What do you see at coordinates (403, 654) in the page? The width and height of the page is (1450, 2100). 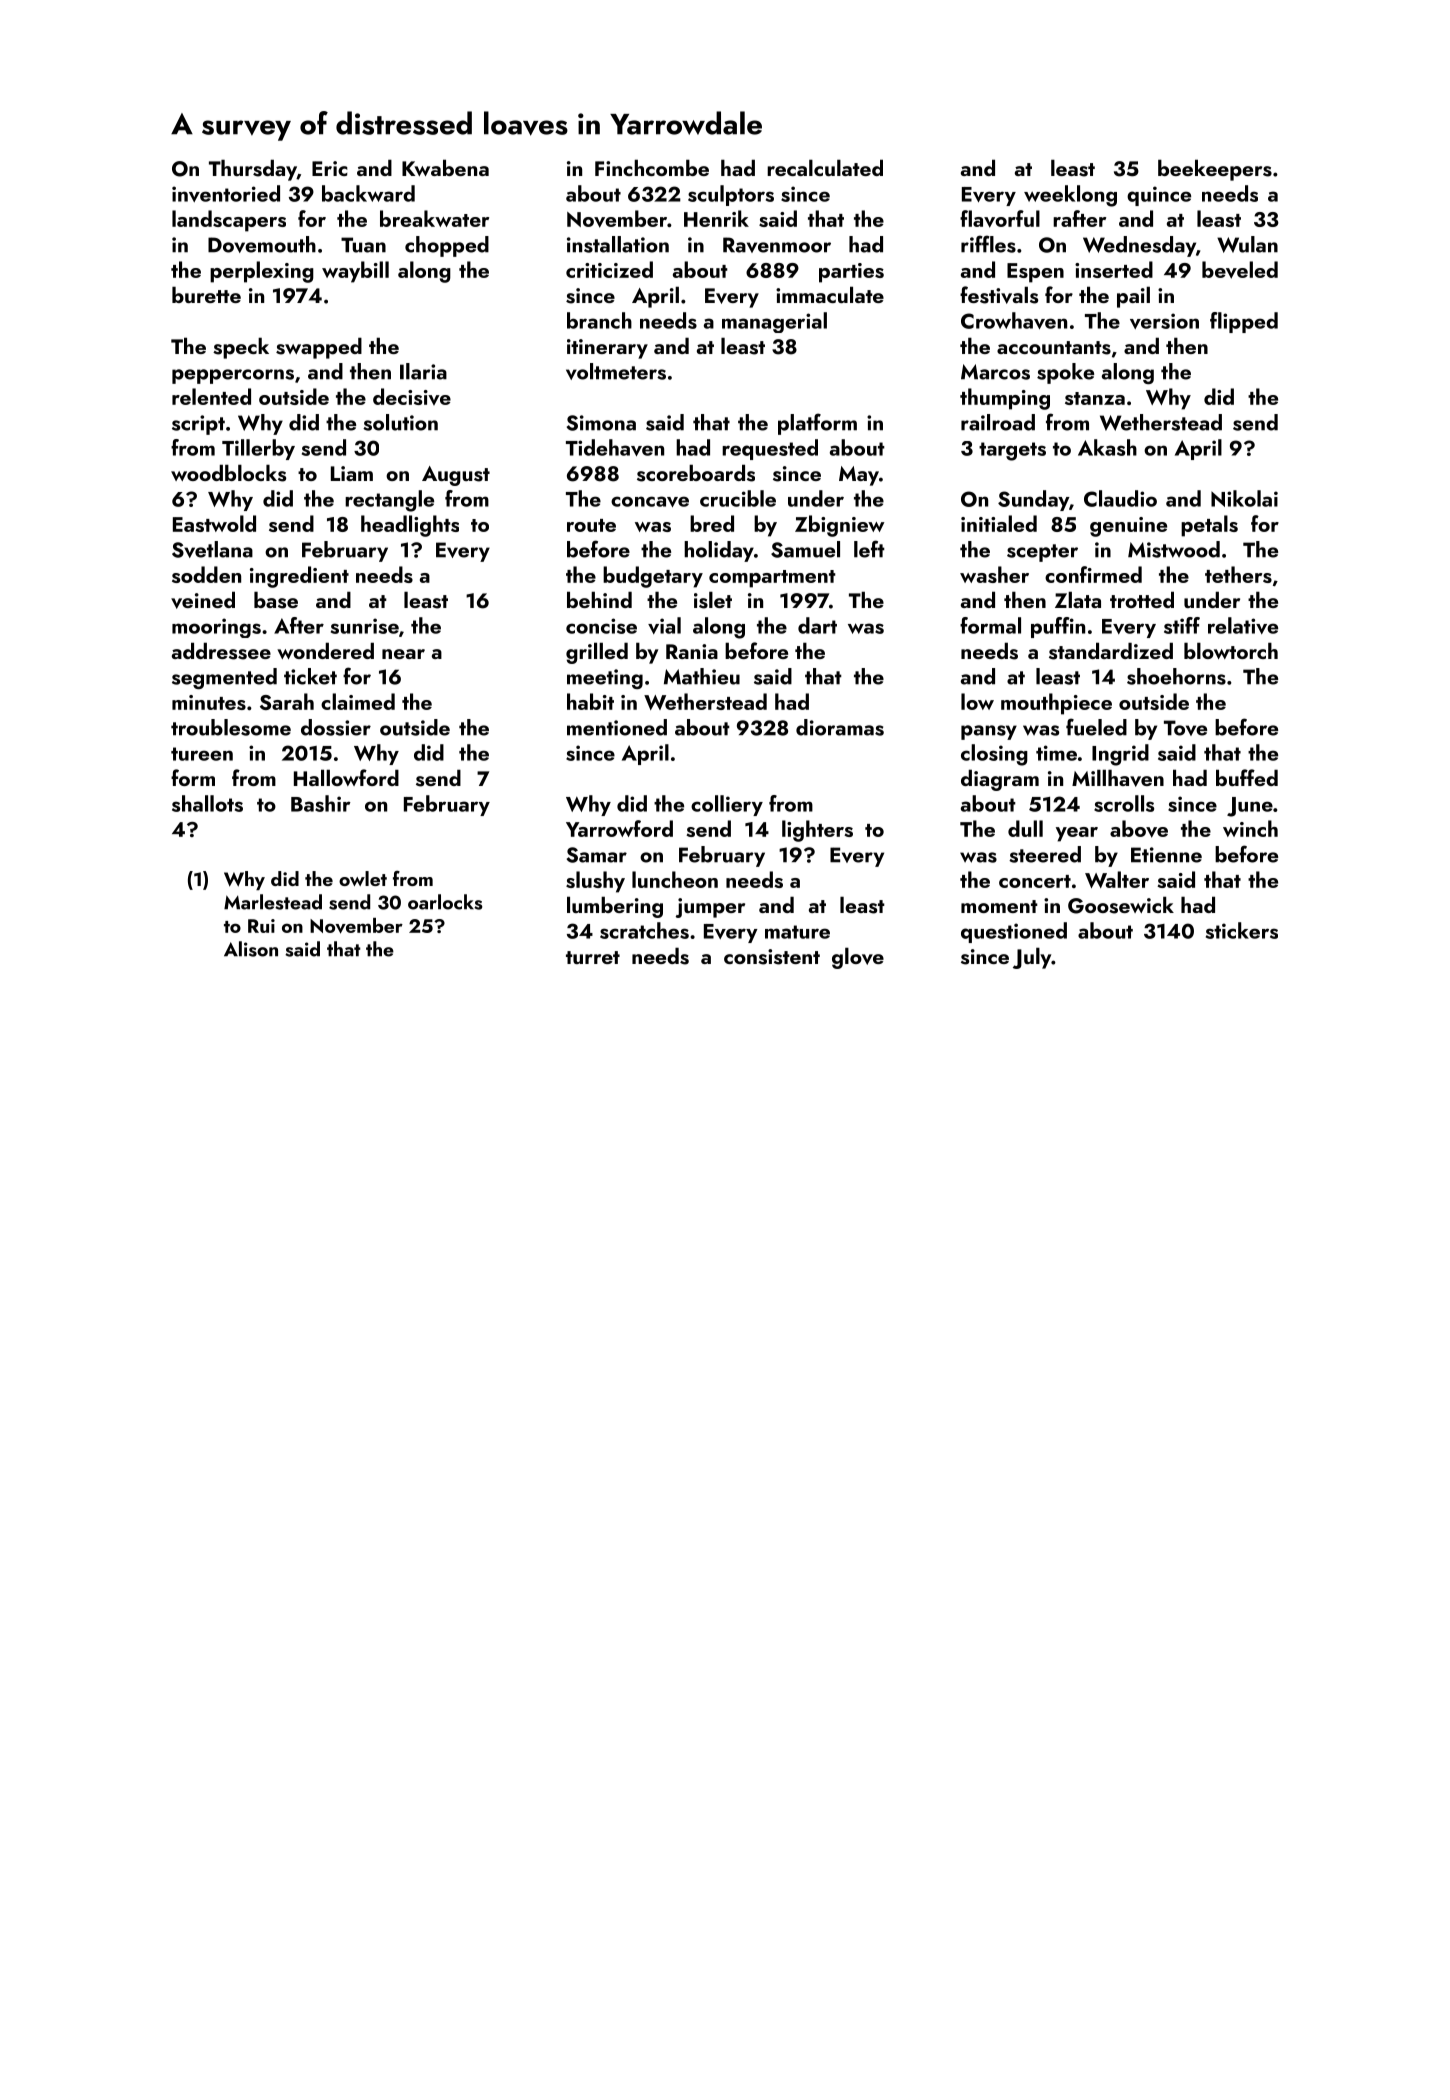 I see `near` at bounding box center [403, 654].
